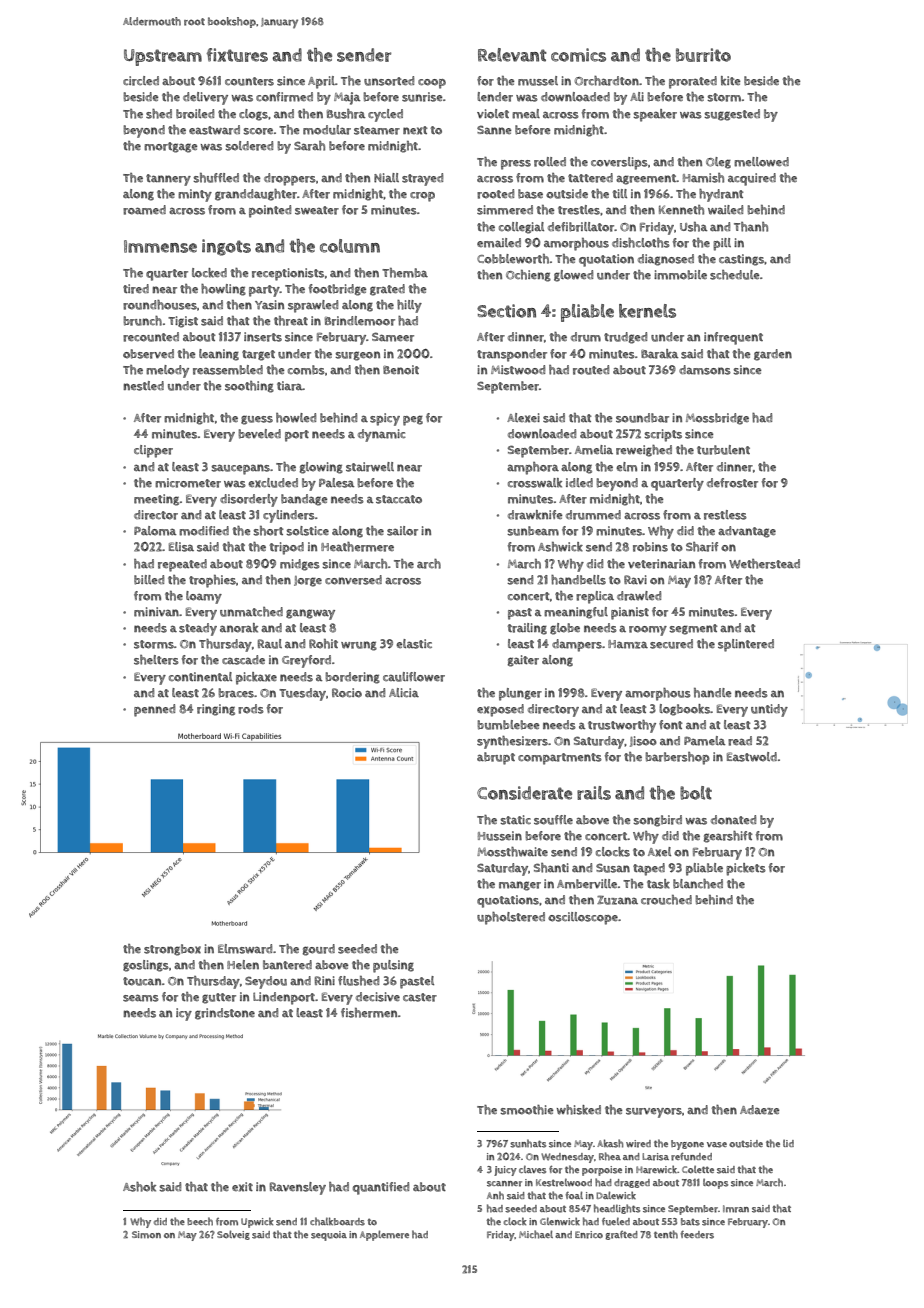  I want to click on bantered, so click(287, 965).
